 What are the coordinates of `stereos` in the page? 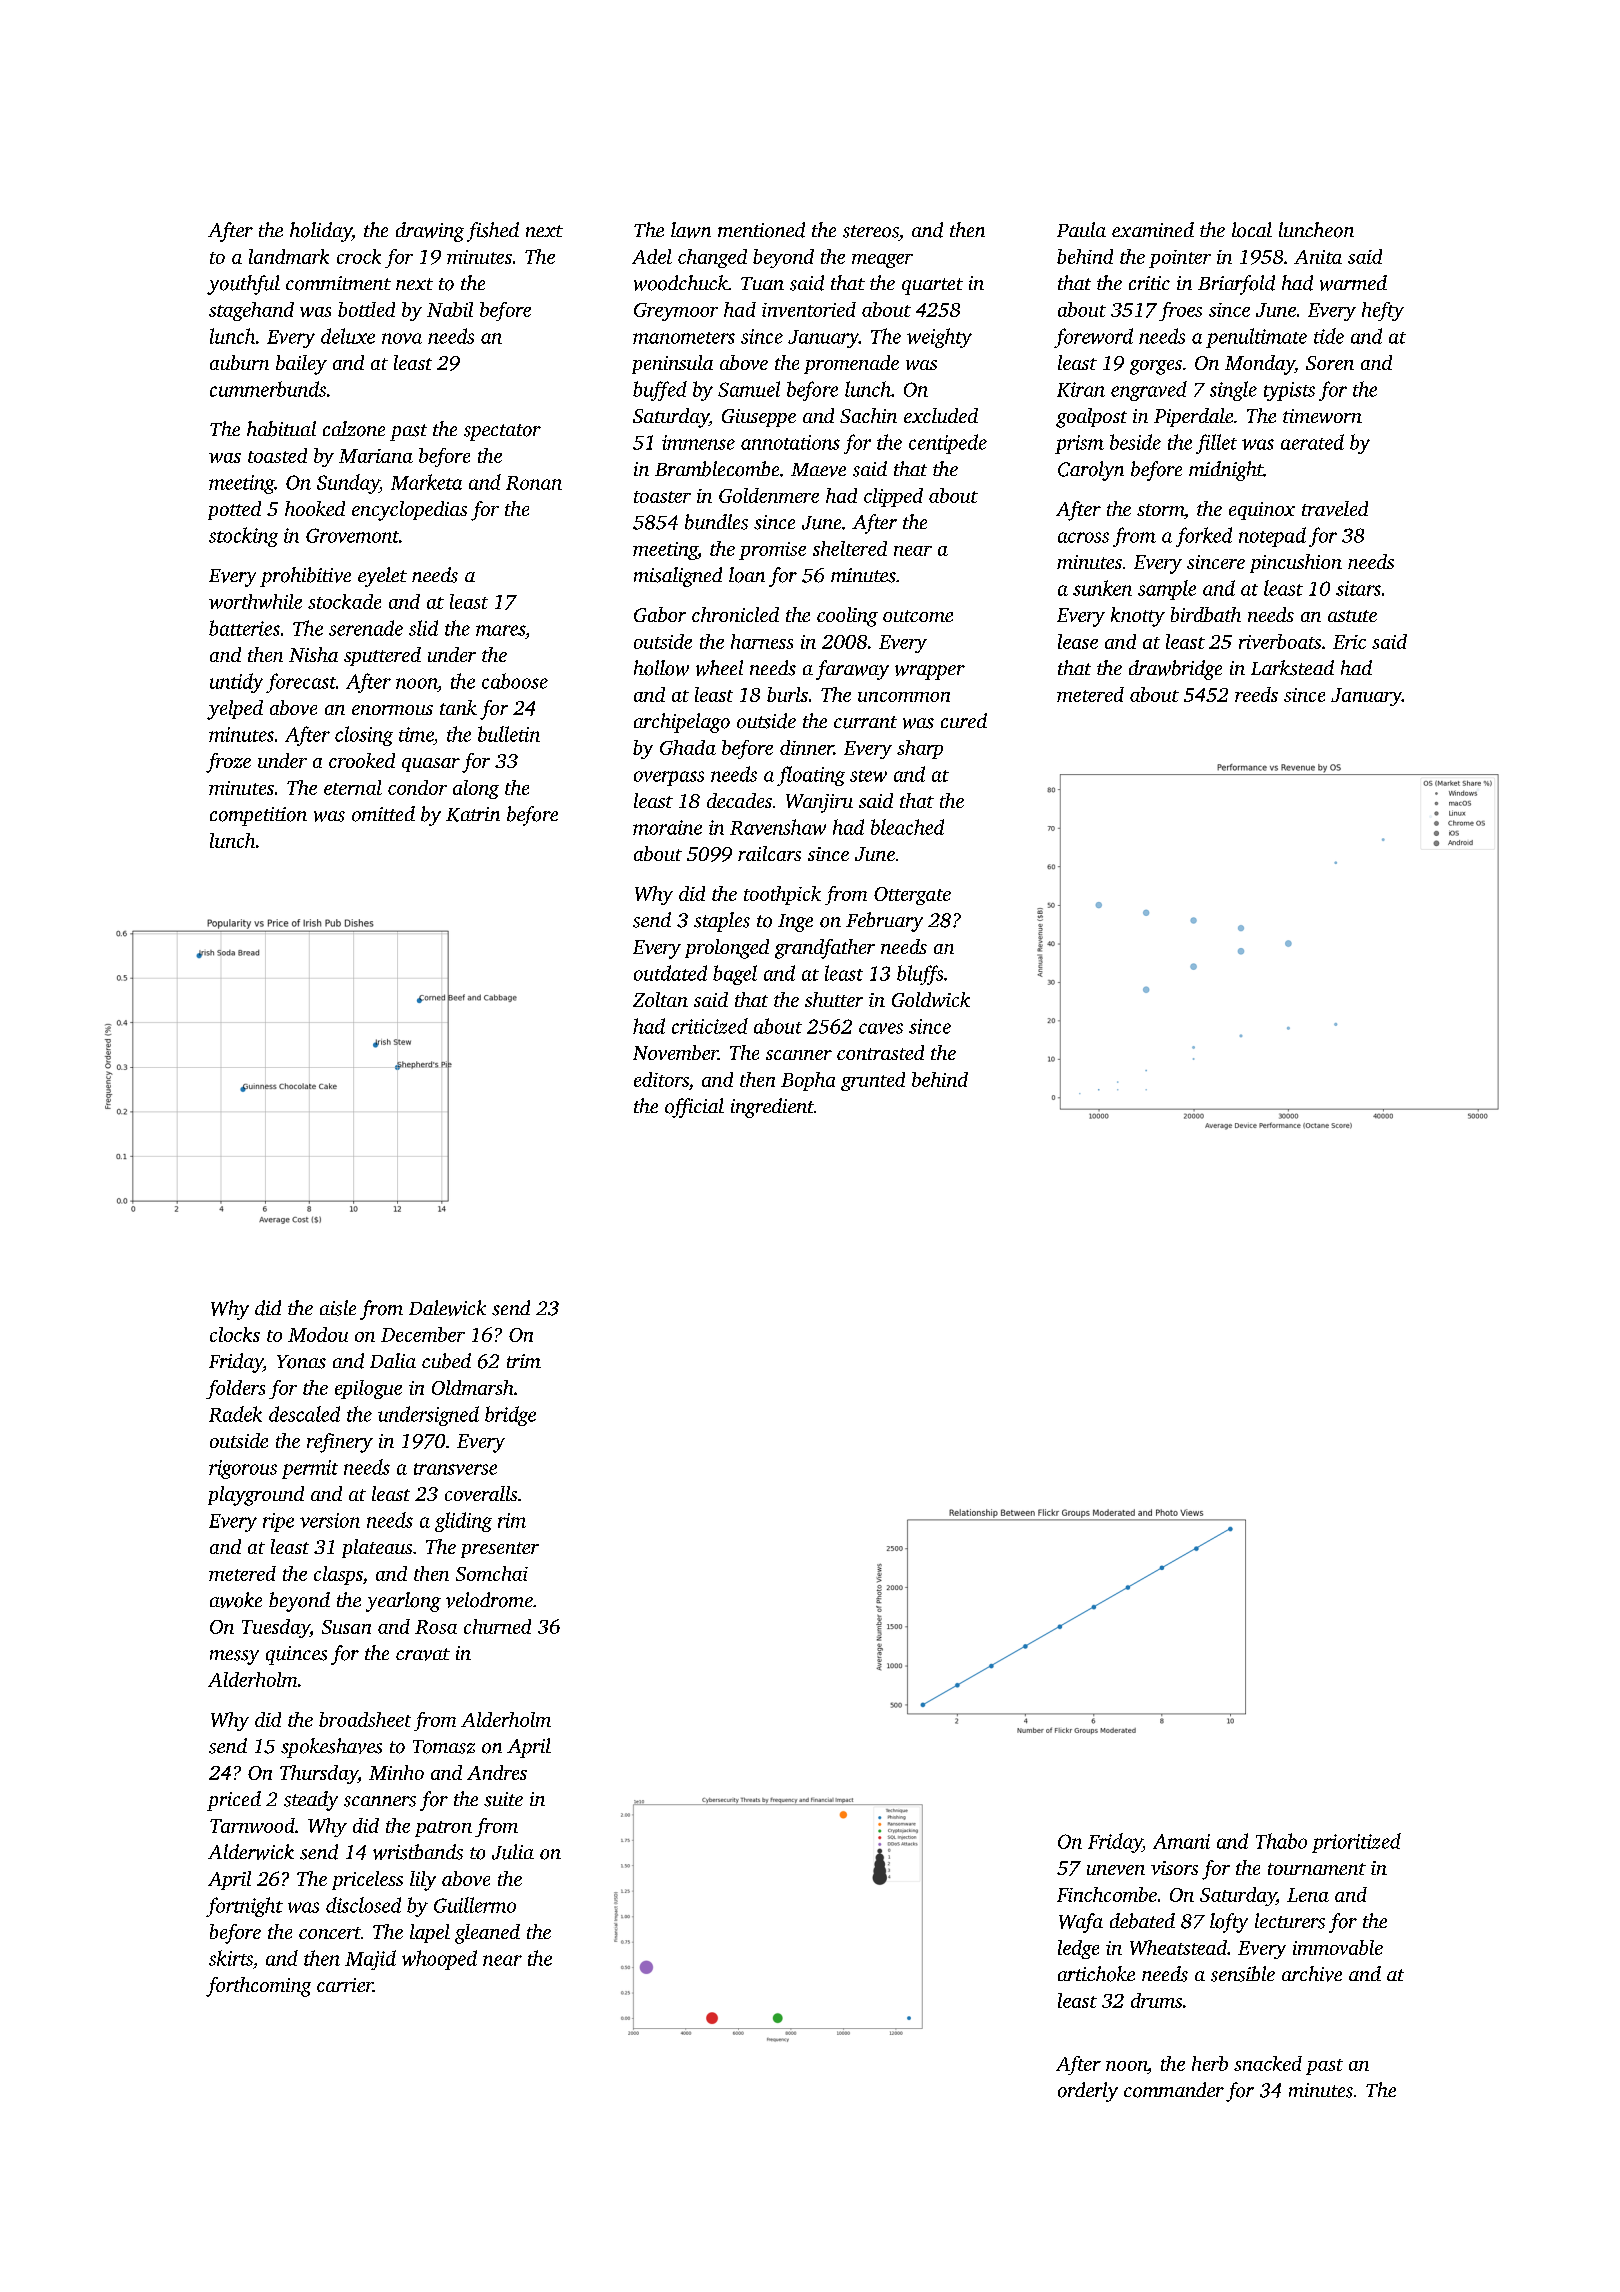 It's located at (871, 231).
